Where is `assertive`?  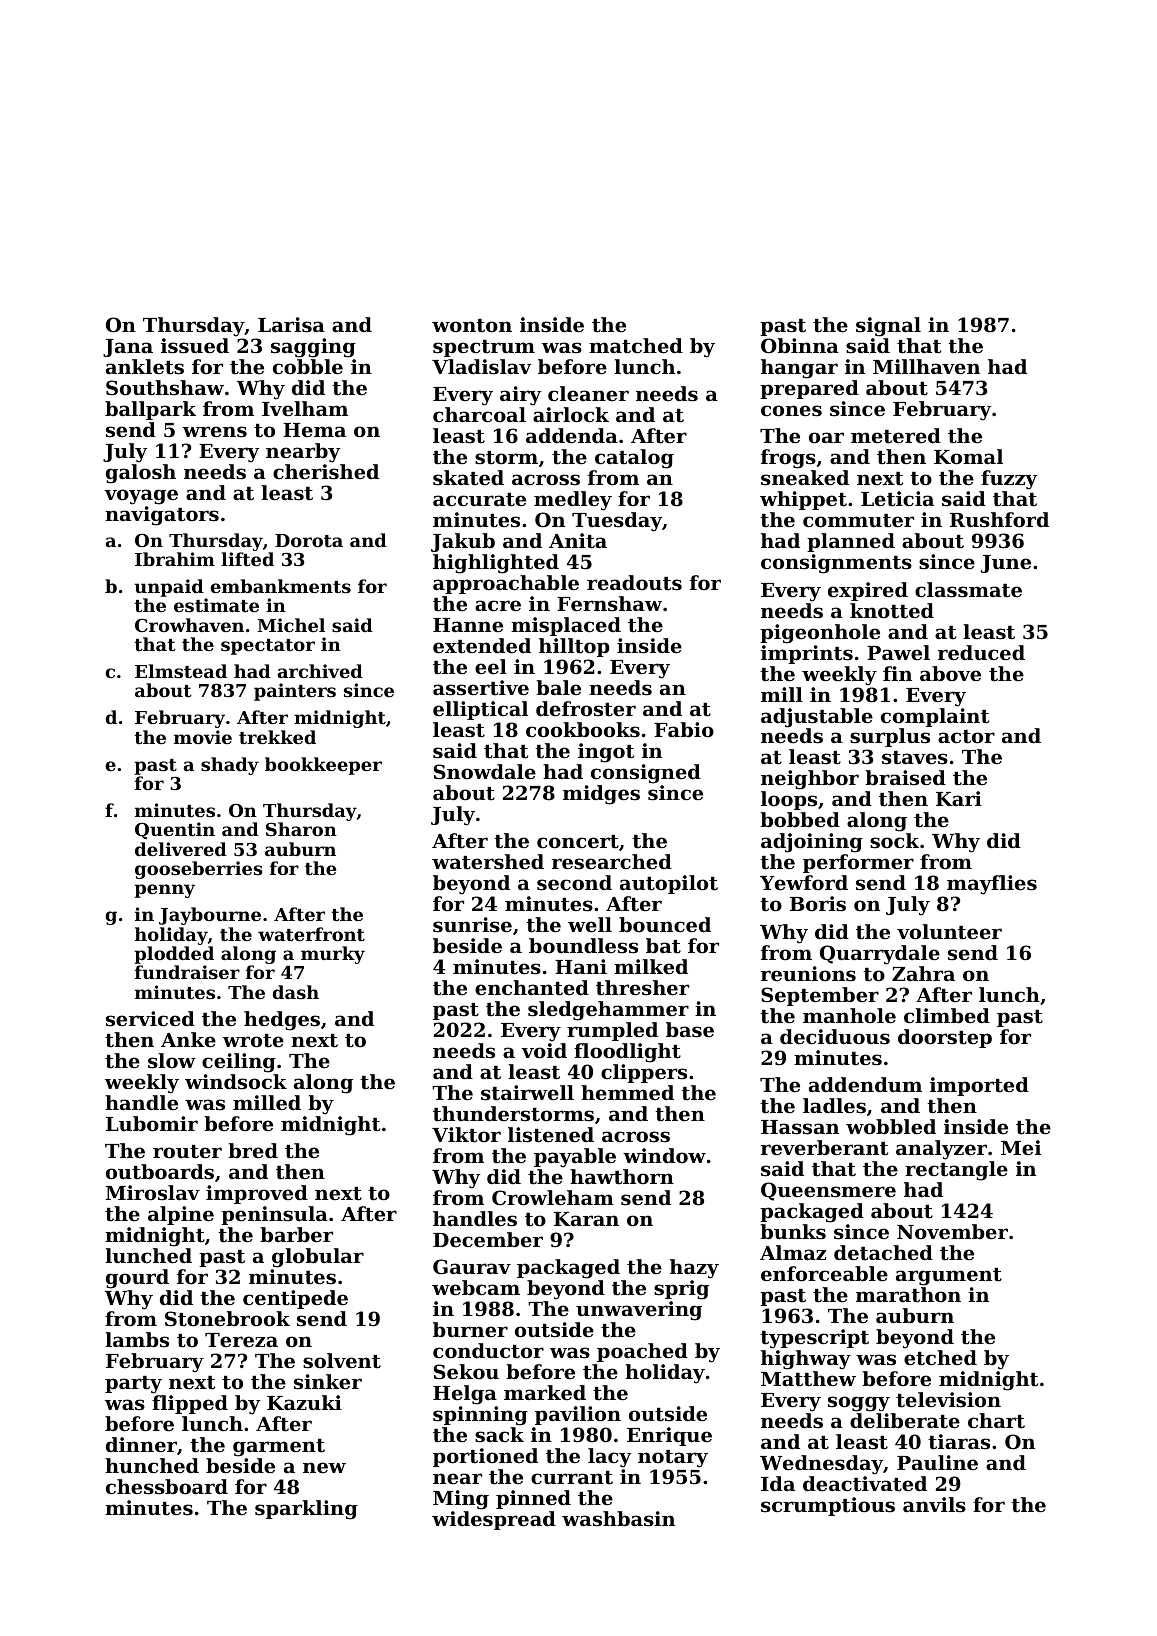 assertive is located at coordinates (481, 688).
